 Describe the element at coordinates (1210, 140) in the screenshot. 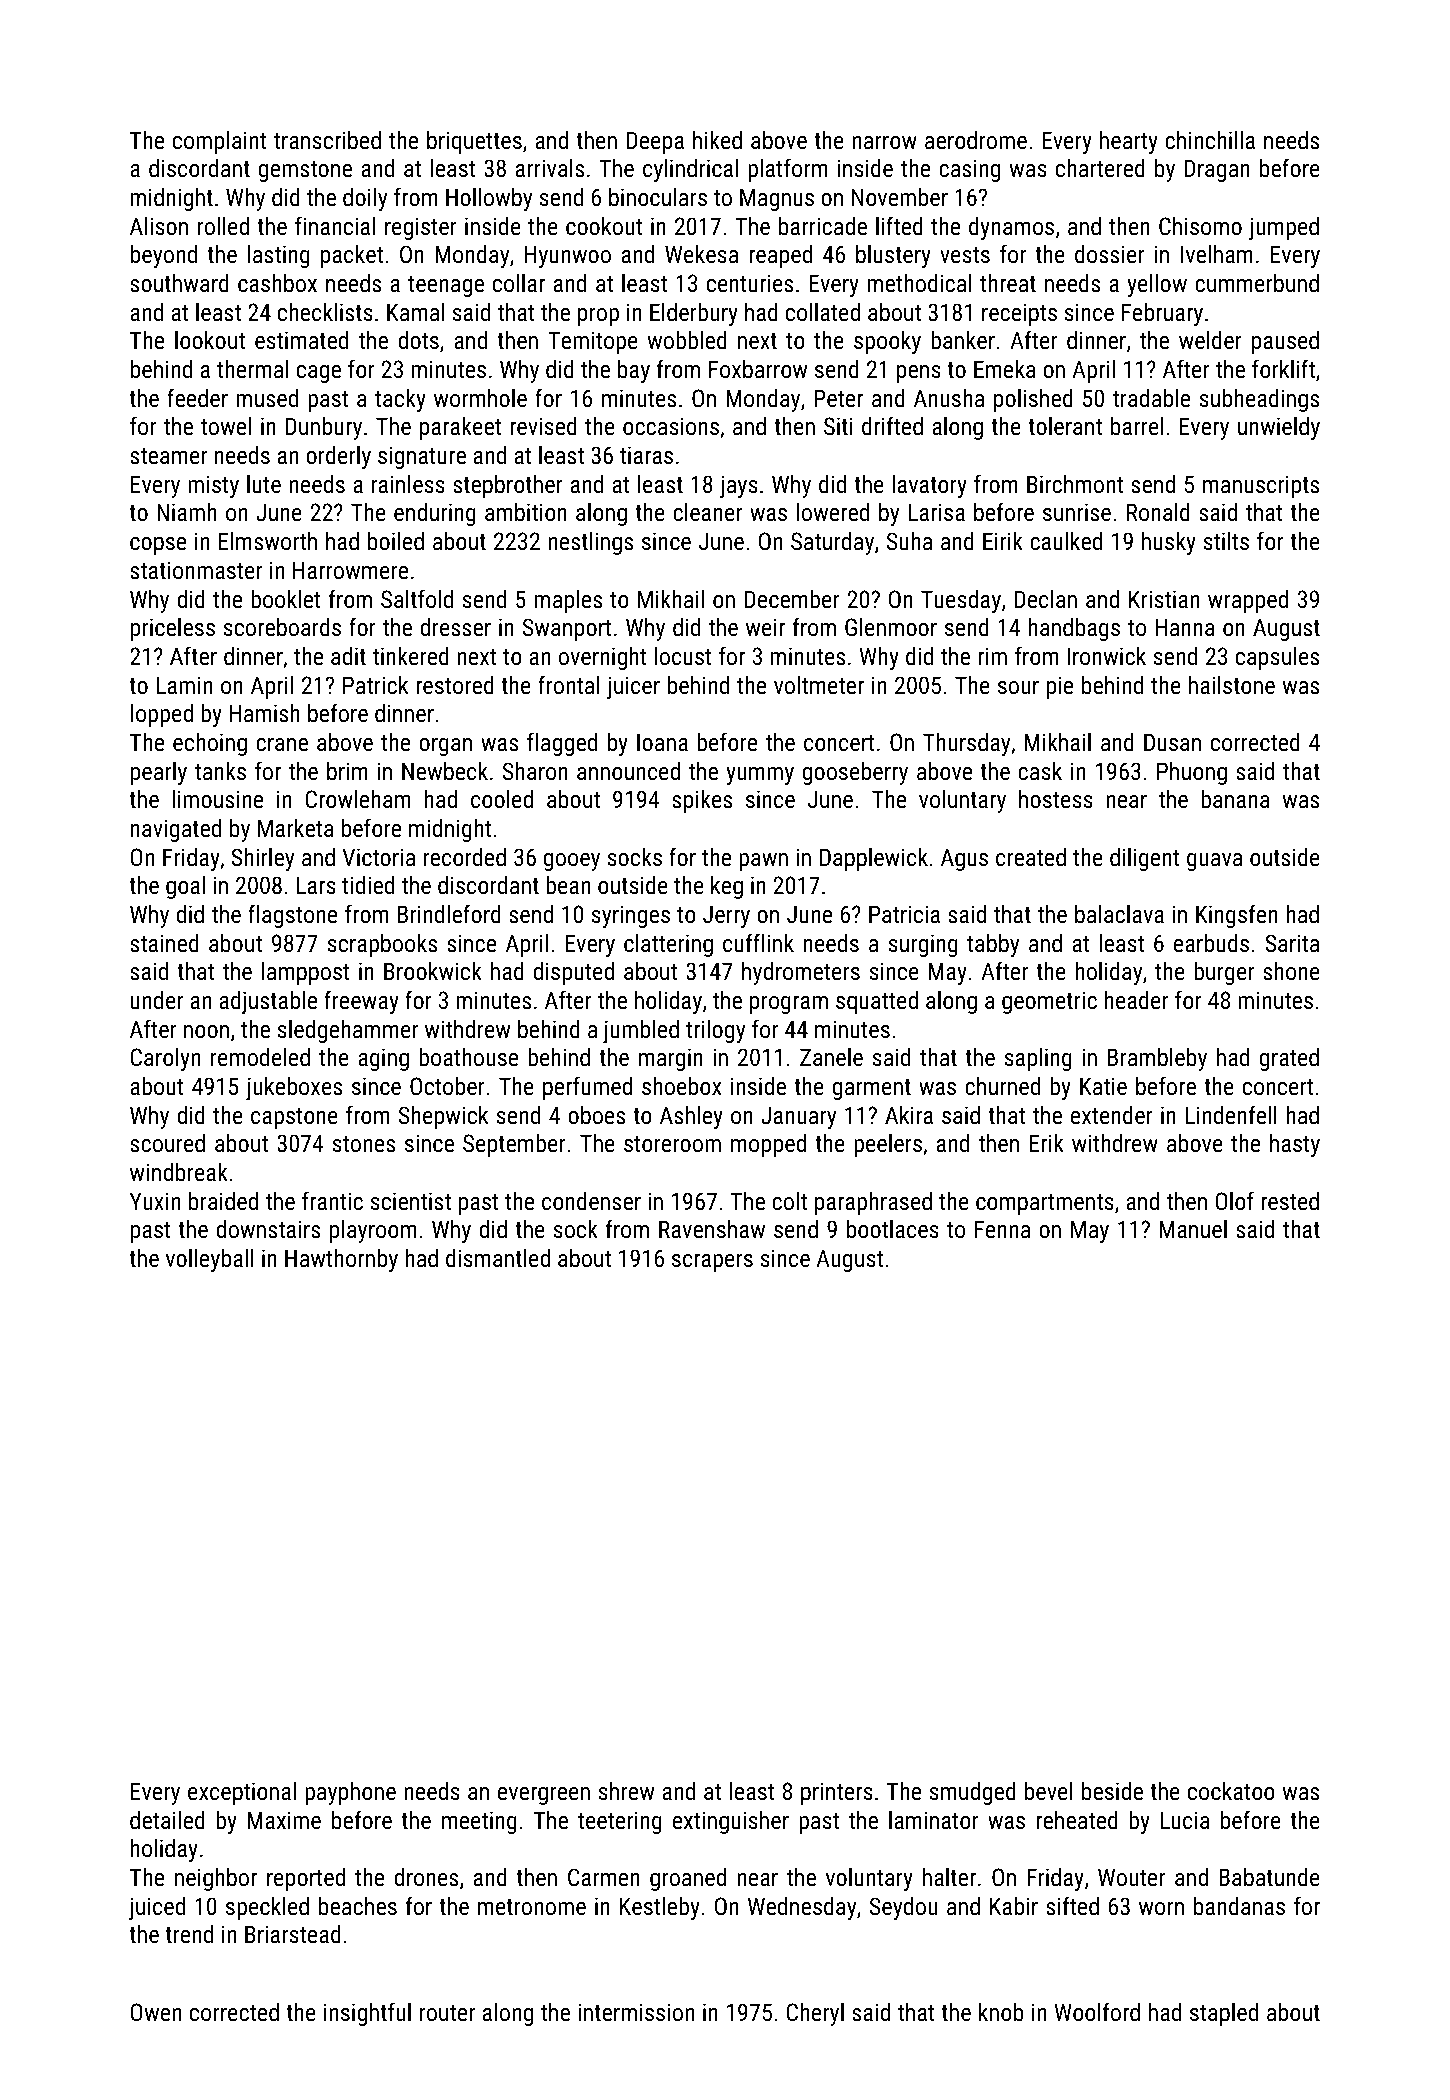

I see `chinchilla` at that location.
